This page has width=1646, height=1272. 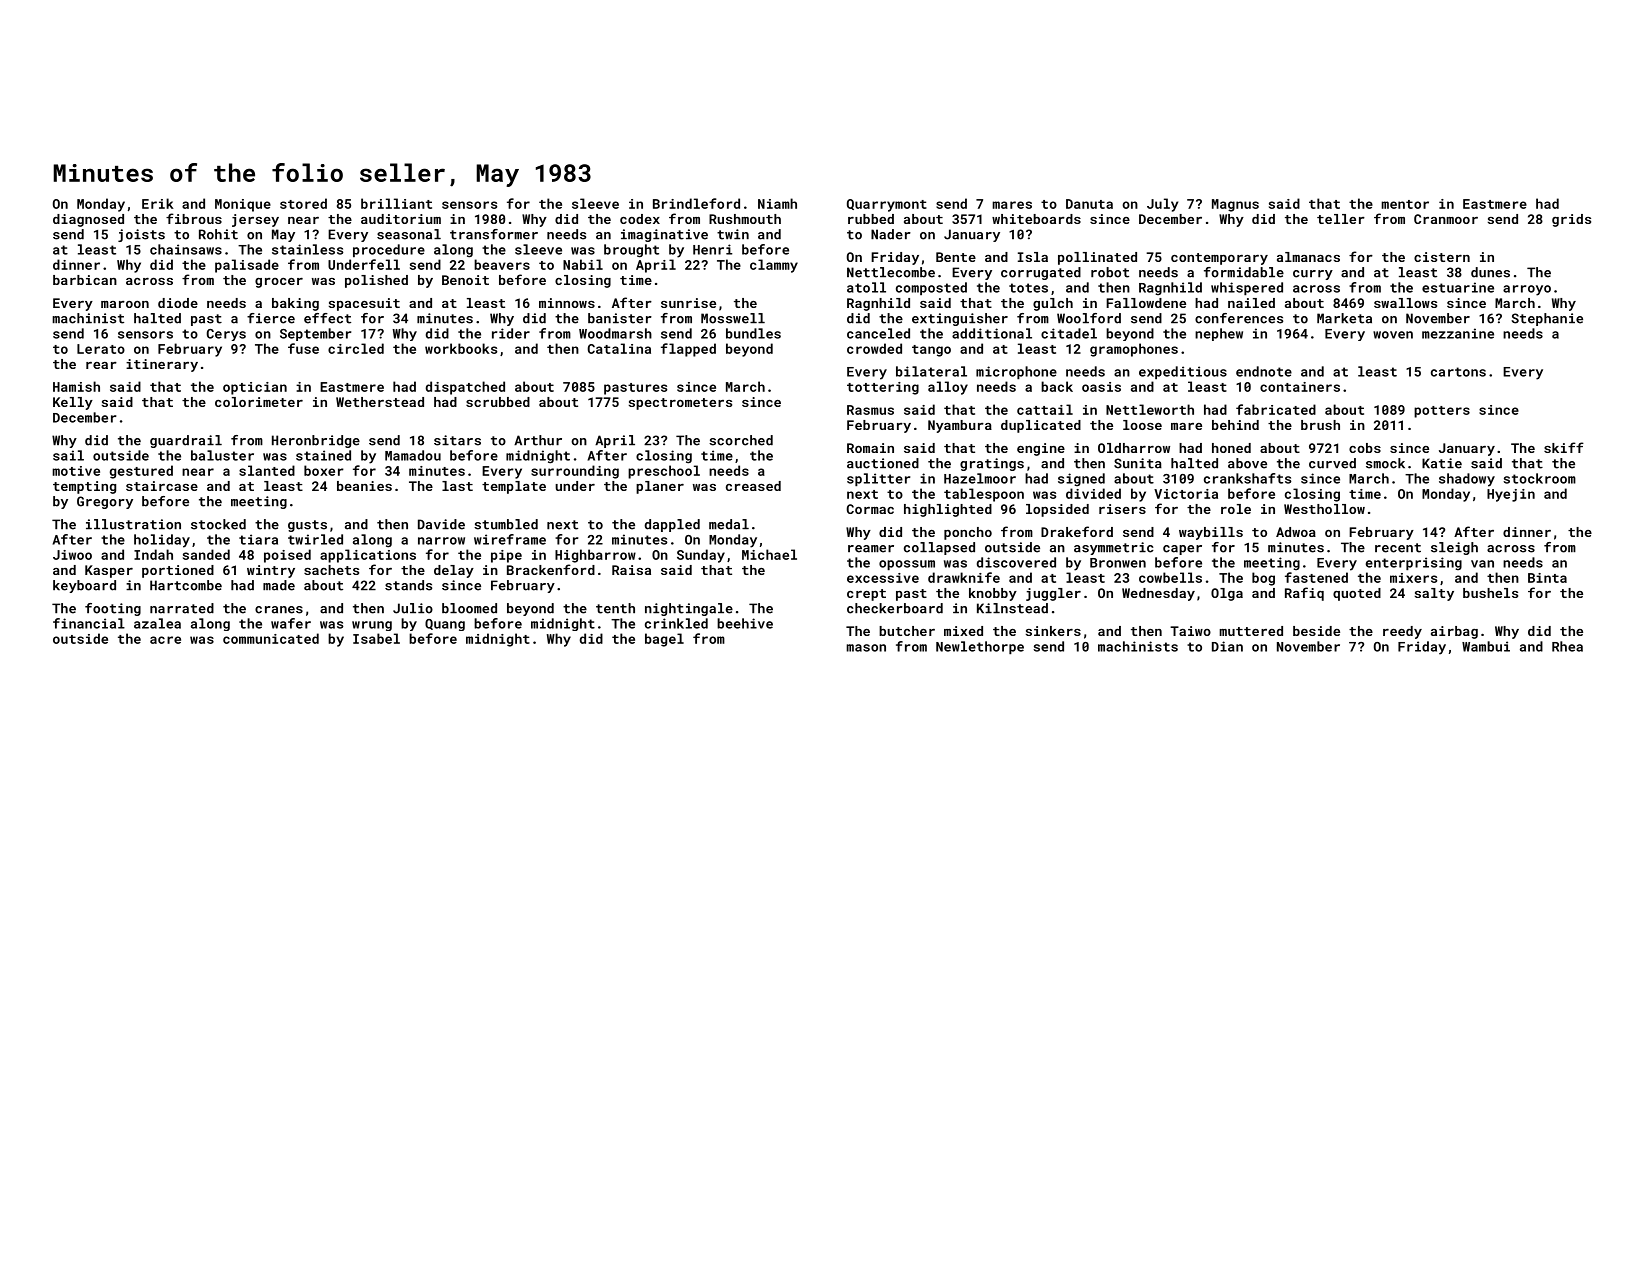 What do you see at coordinates (84, 586) in the page?
I see `keyboard` at bounding box center [84, 586].
